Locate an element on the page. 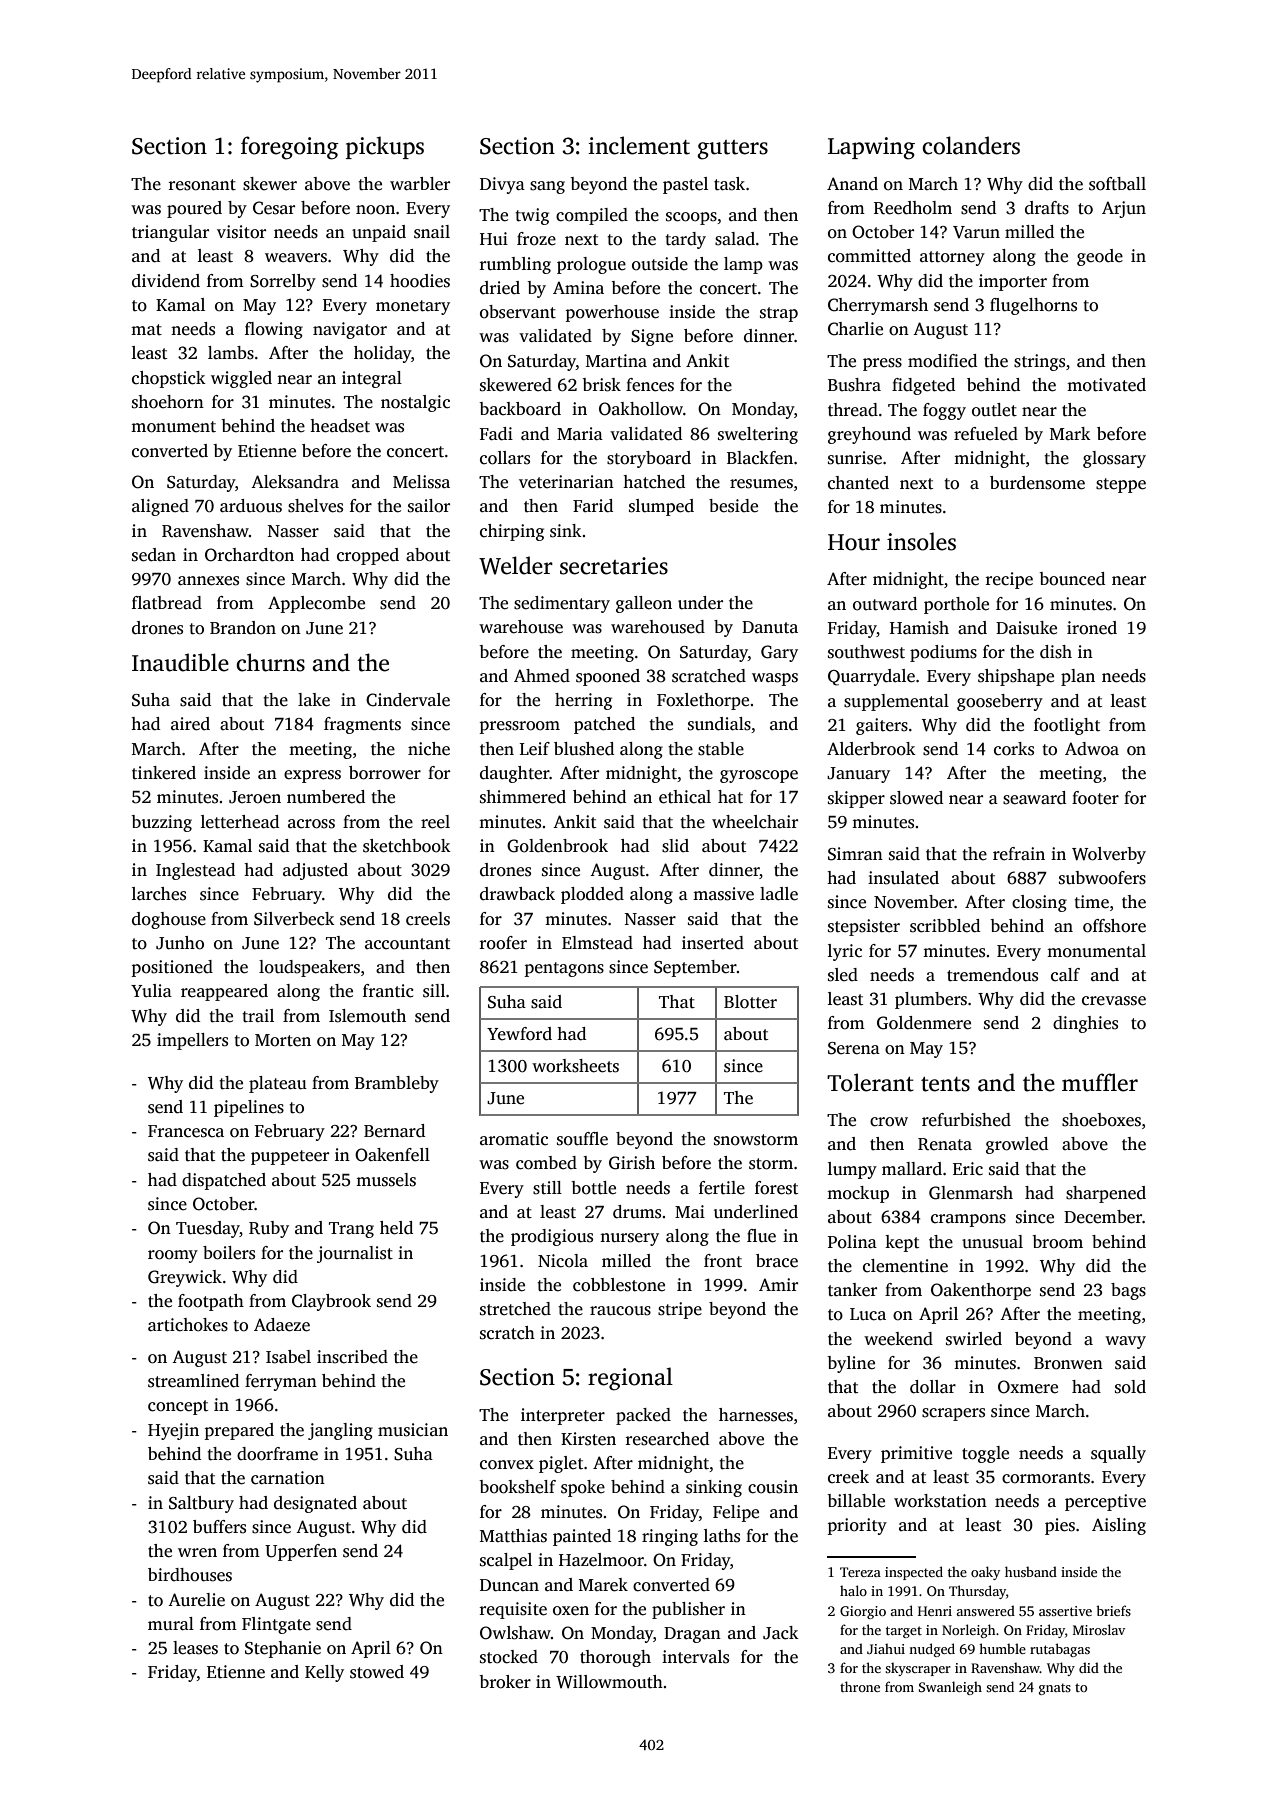  buzzing is located at coordinates (161, 823).
